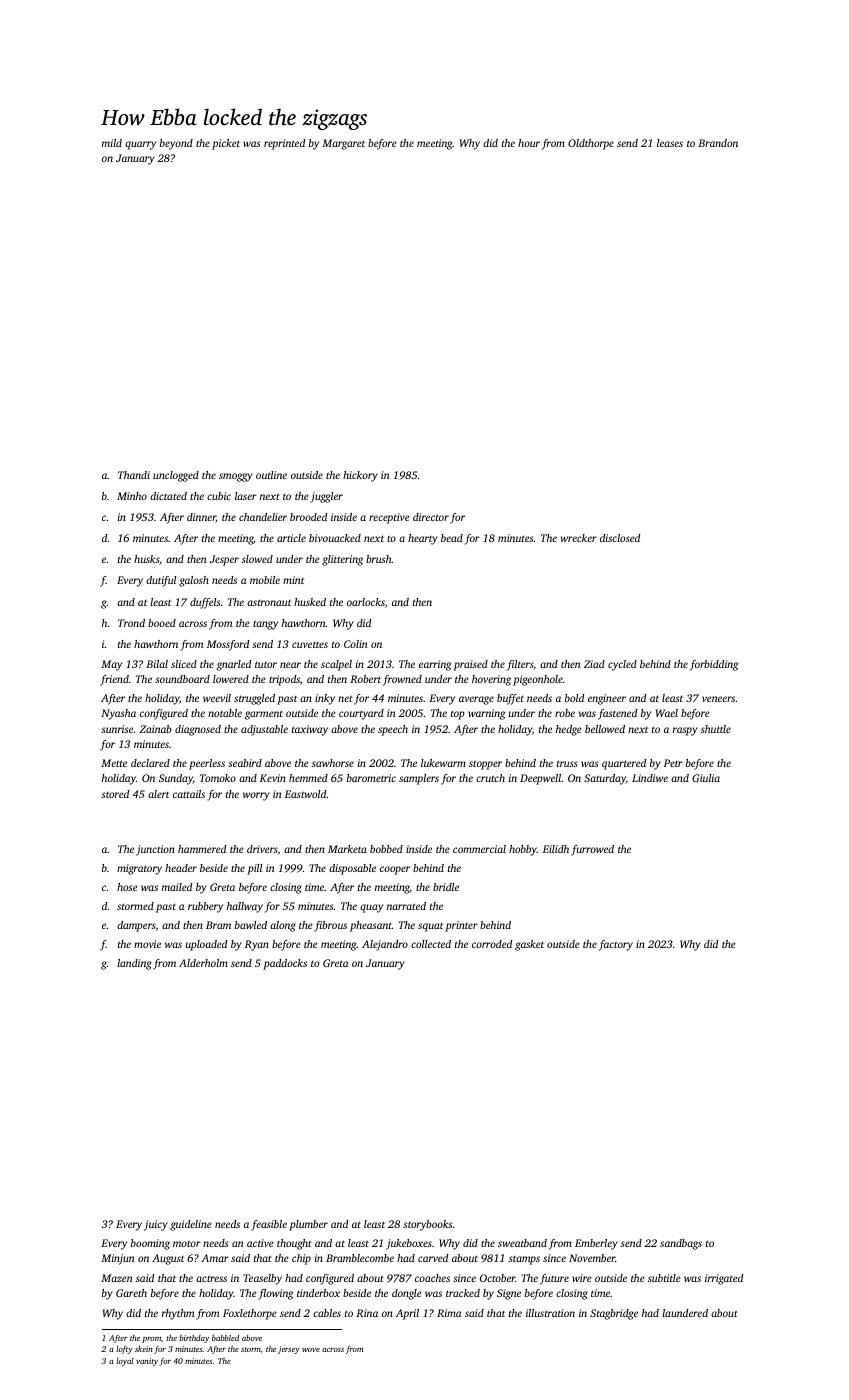 The height and width of the document is (1400, 849). I want to click on sweatband, so click(522, 1243).
